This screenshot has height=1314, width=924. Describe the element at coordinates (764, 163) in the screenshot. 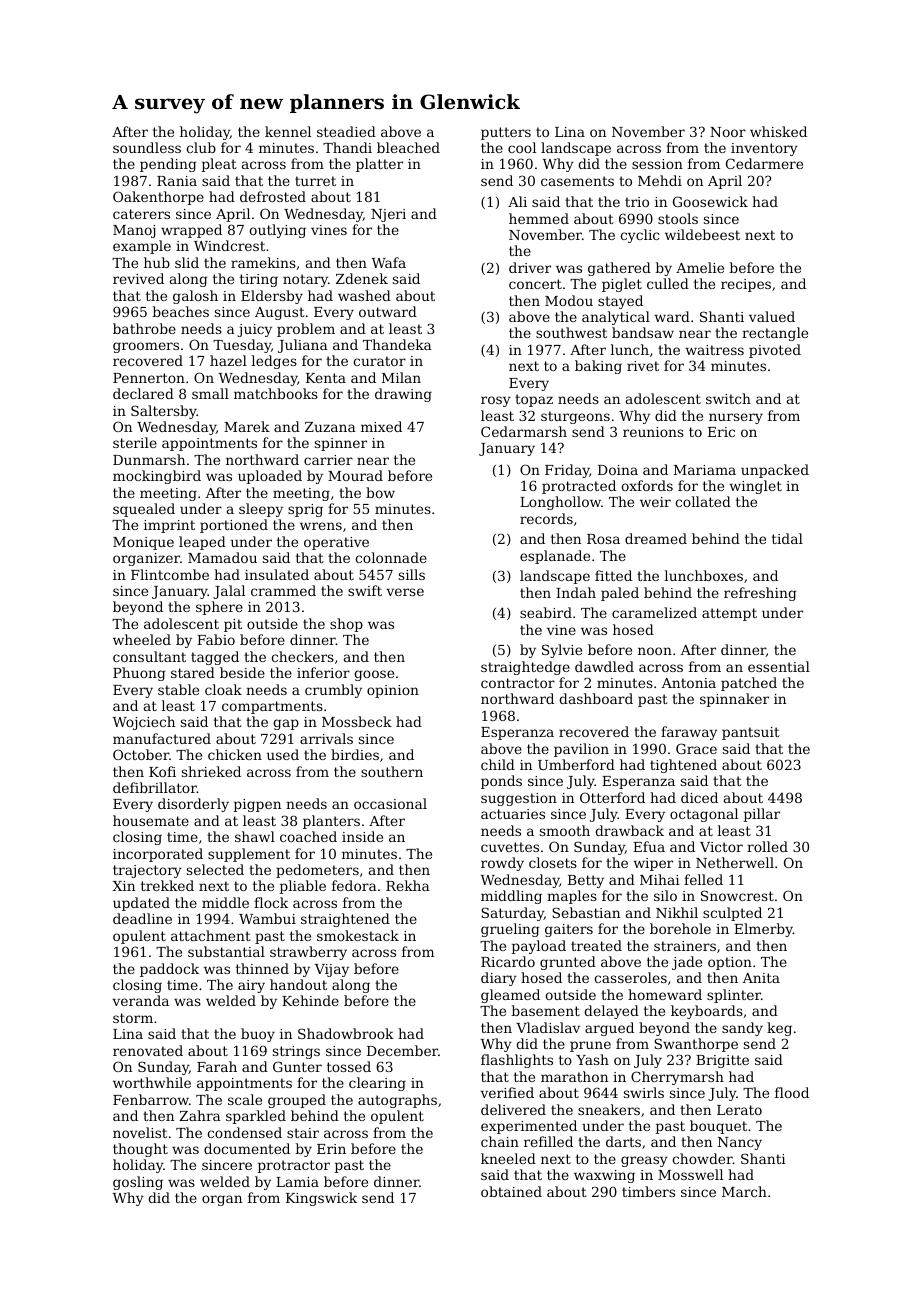

I see `Cedarmere` at that location.
